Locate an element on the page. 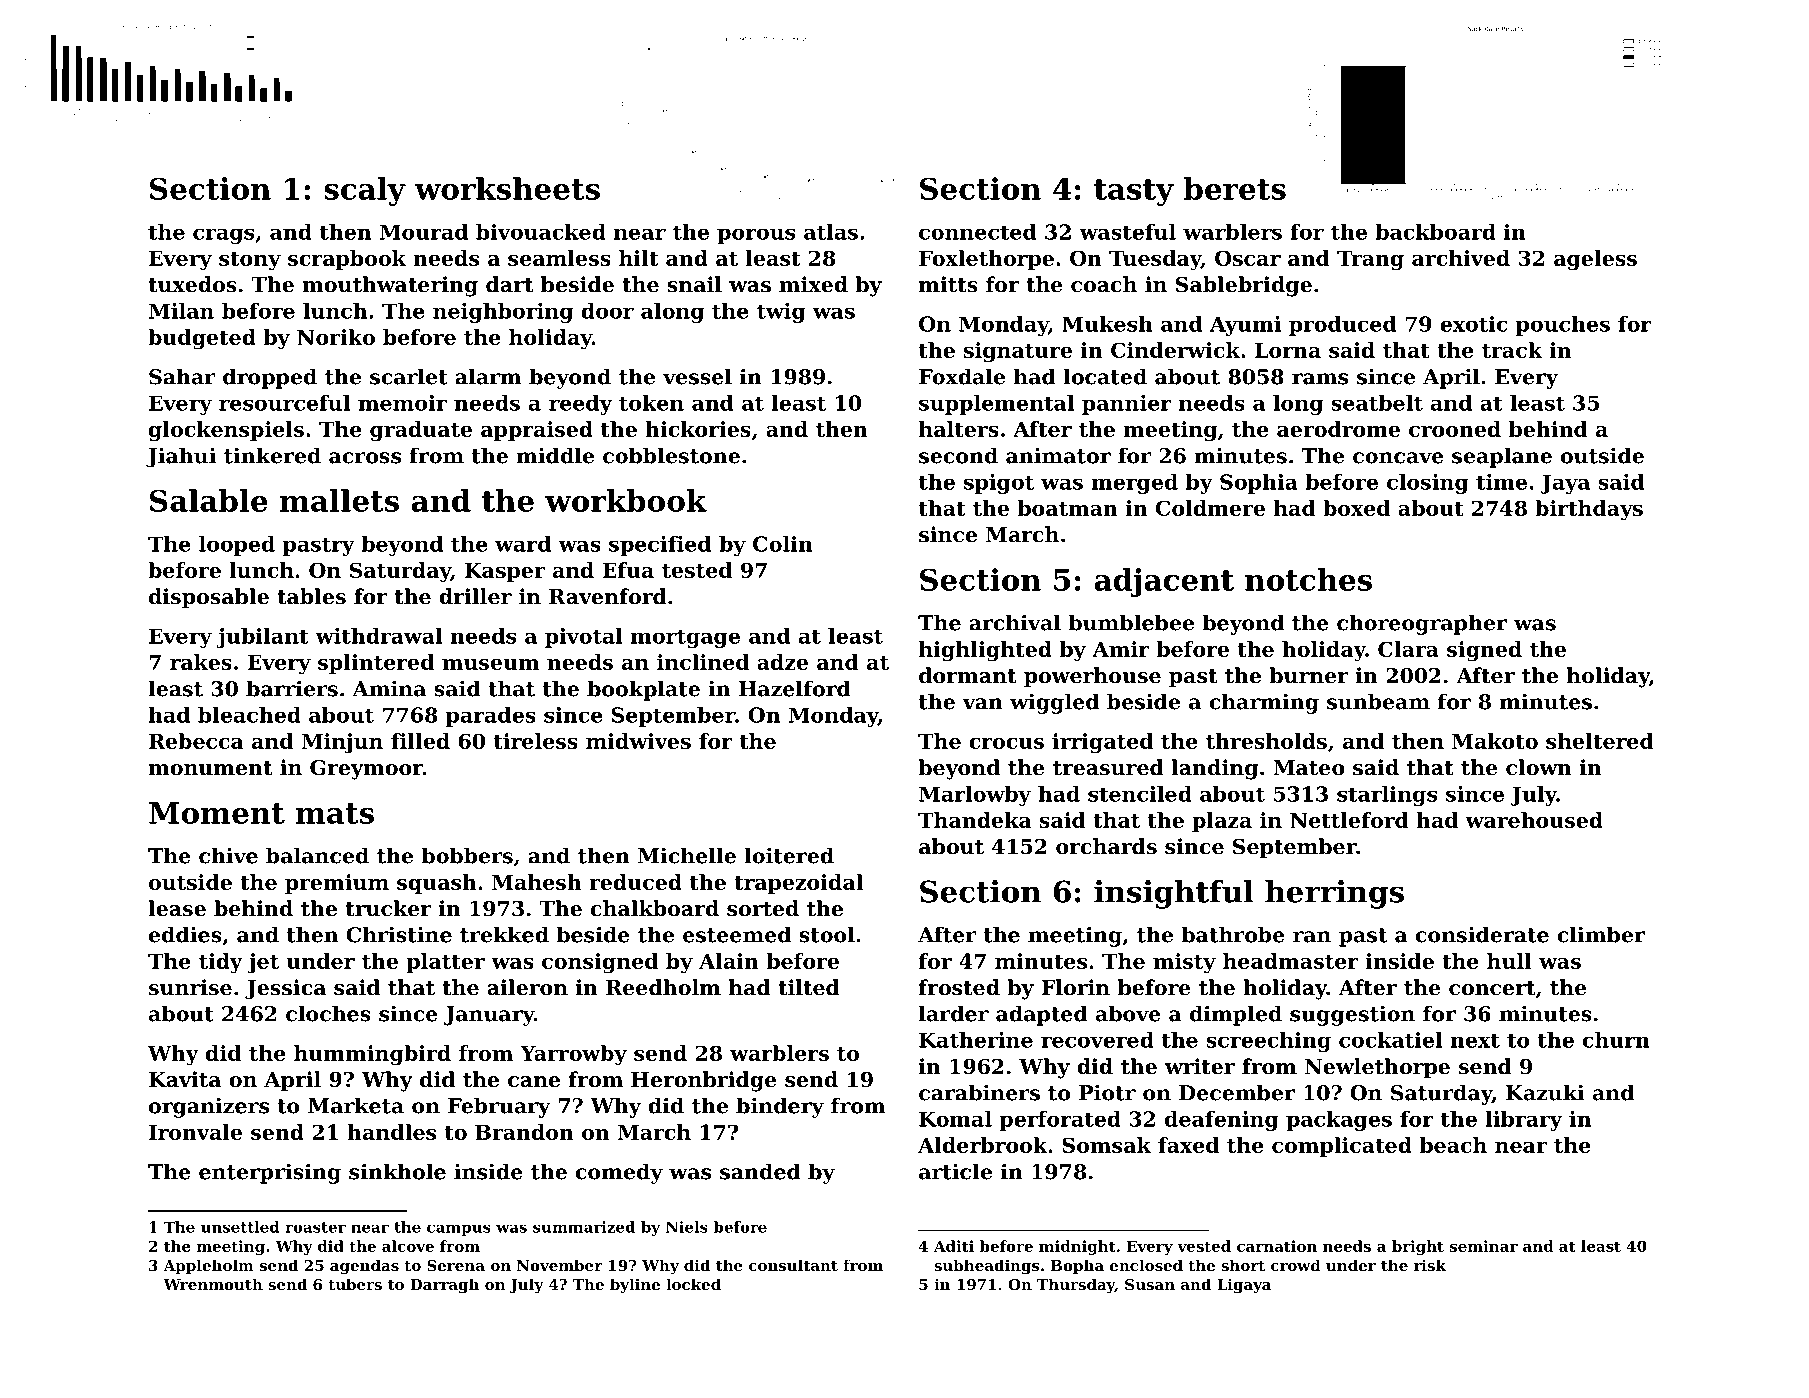  Marlowby is located at coordinates (975, 796).
